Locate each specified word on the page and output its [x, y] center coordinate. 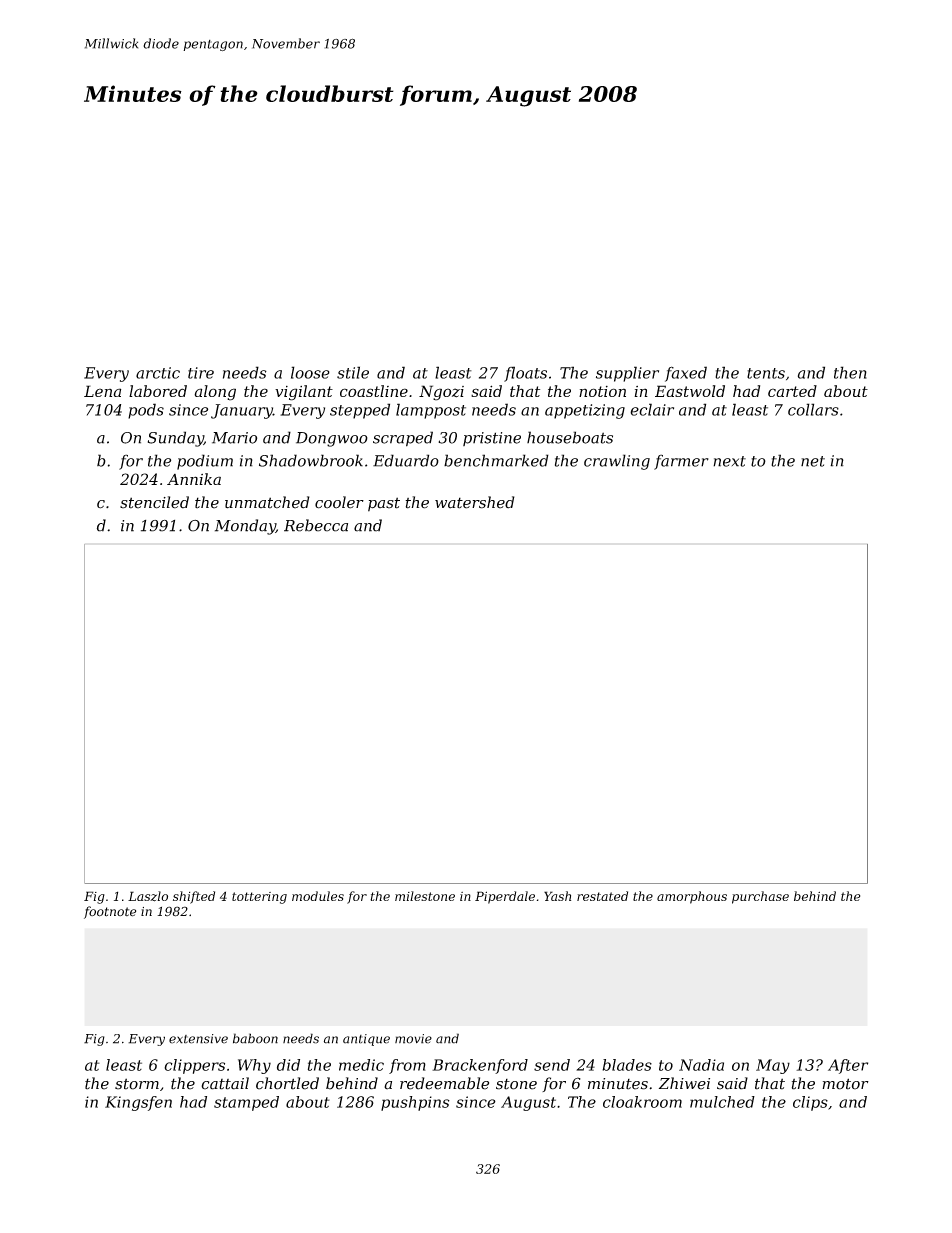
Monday [245, 527]
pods [146, 411]
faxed [686, 374]
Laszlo [148, 896]
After [848, 1066]
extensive [198, 1039]
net [813, 461]
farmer [681, 462]
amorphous [692, 897]
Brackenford [480, 1066]
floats [525, 374]
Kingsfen [138, 1103]
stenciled [154, 502]
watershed [475, 502]
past [384, 504]
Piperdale [505, 897]
